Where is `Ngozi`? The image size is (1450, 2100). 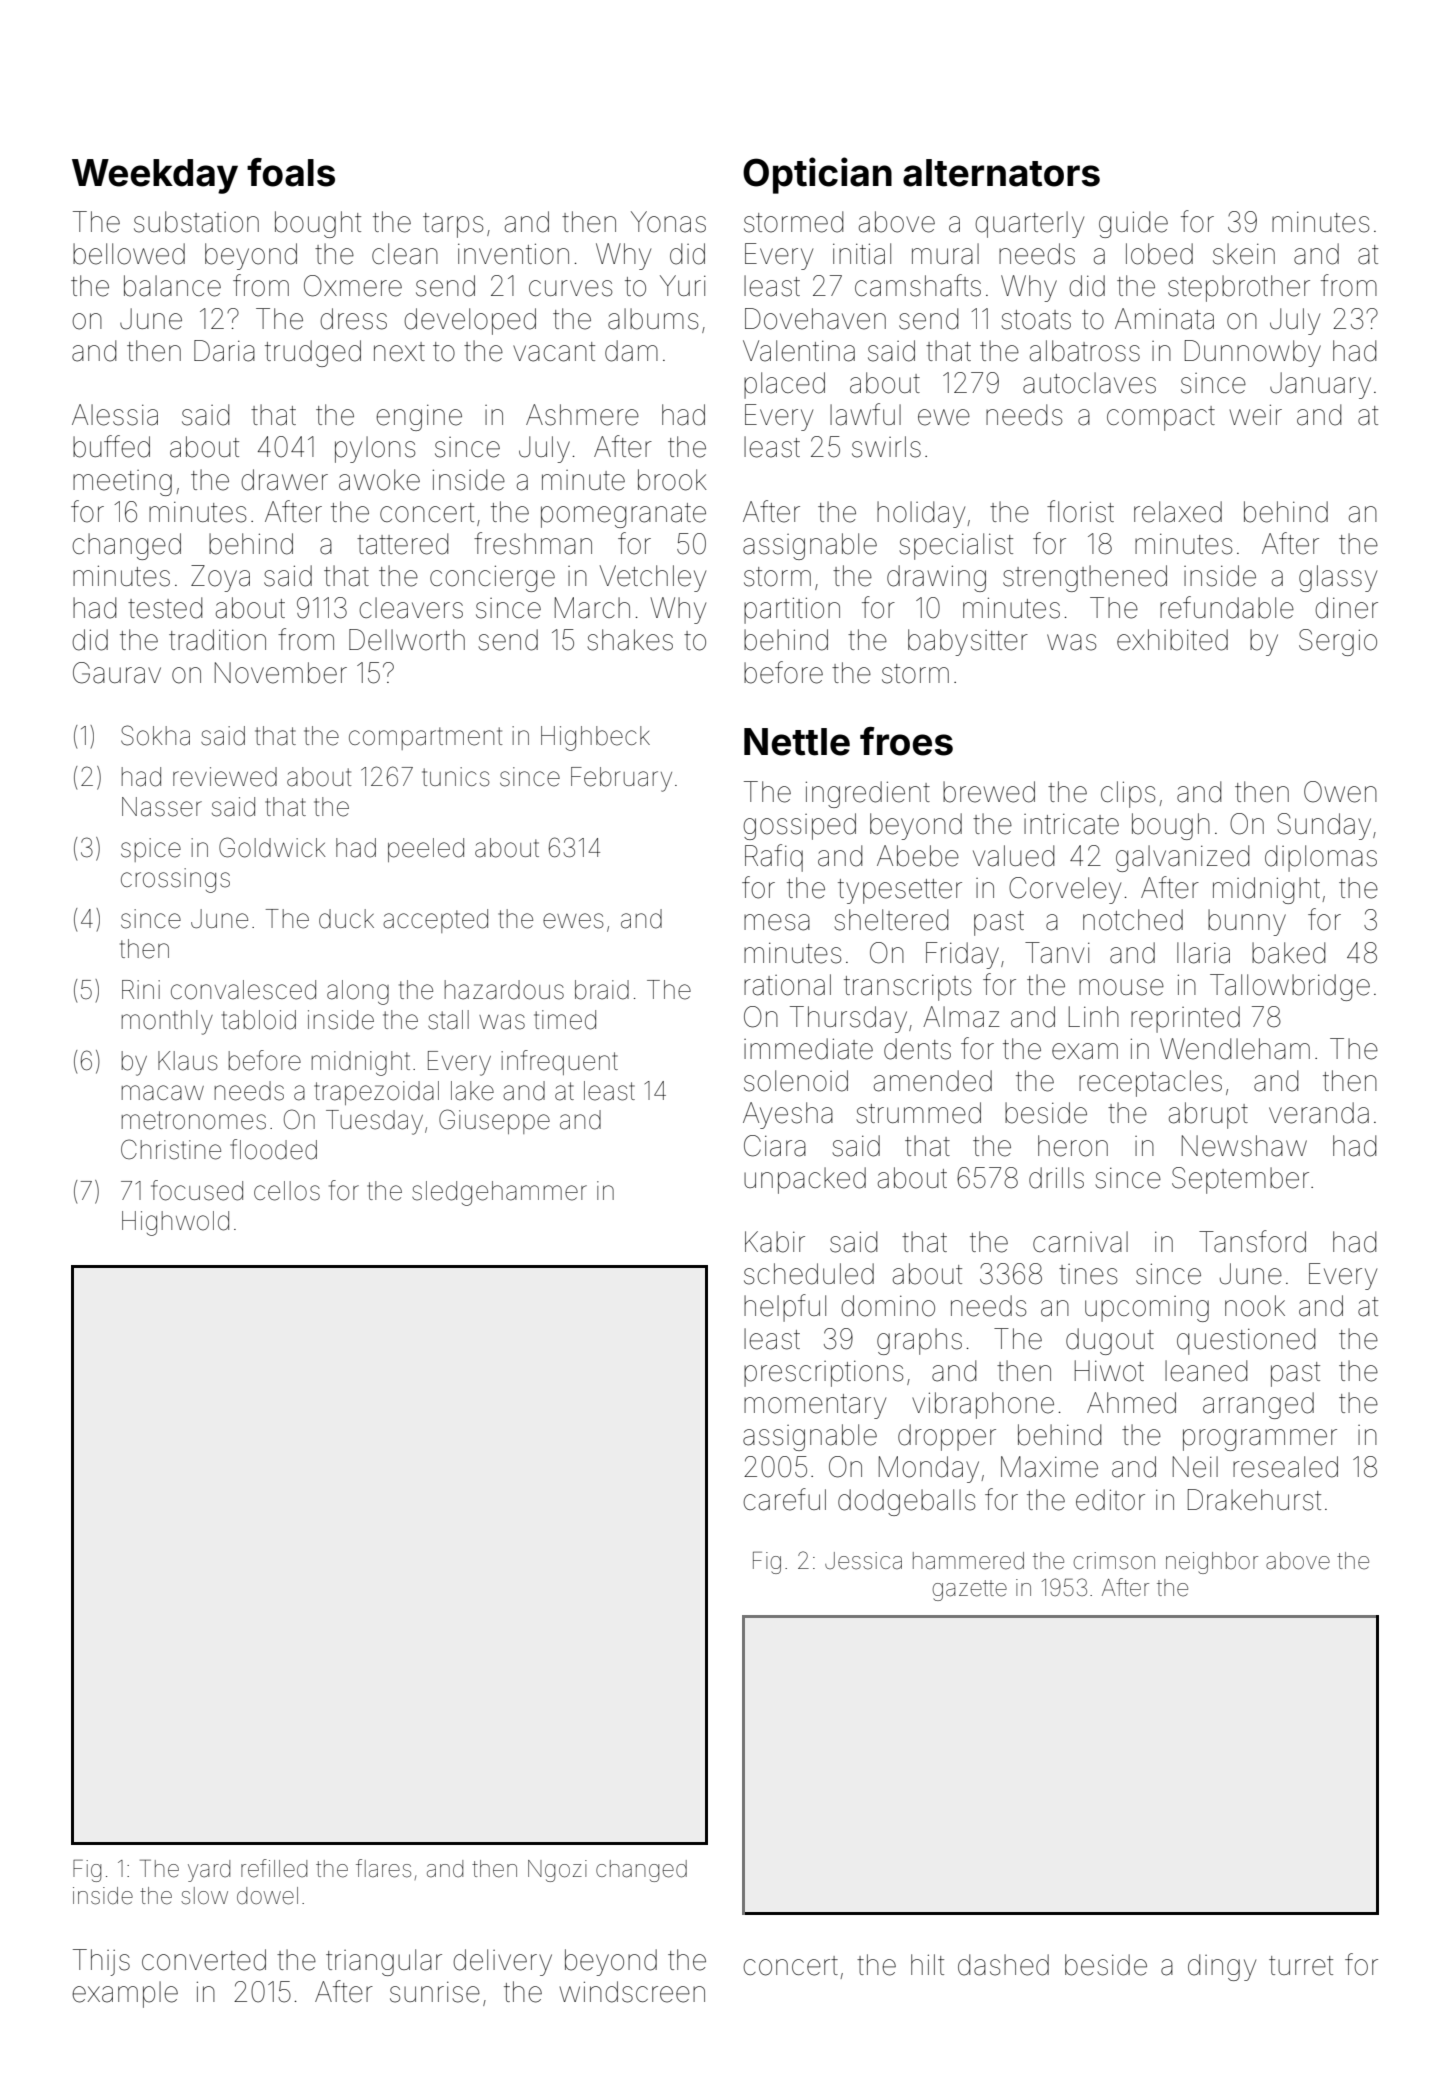
Ngozi is located at coordinates (557, 1871).
